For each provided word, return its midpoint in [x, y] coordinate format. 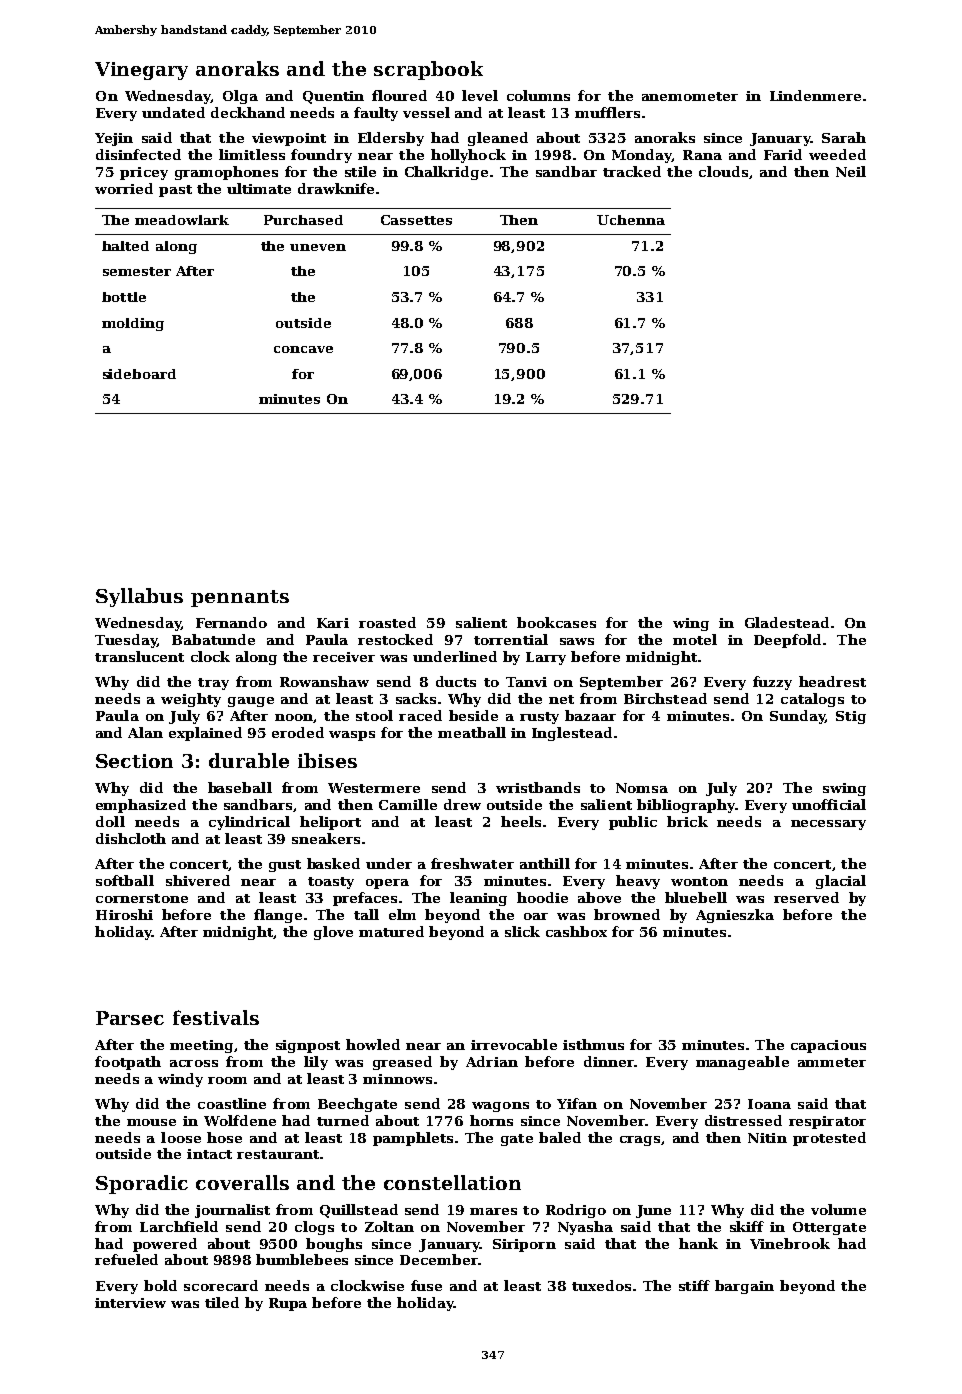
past [175, 191]
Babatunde [213, 639]
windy [180, 1080]
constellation [452, 1182]
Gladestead [787, 622]
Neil [851, 171]
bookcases [556, 622]
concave [303, 349]
